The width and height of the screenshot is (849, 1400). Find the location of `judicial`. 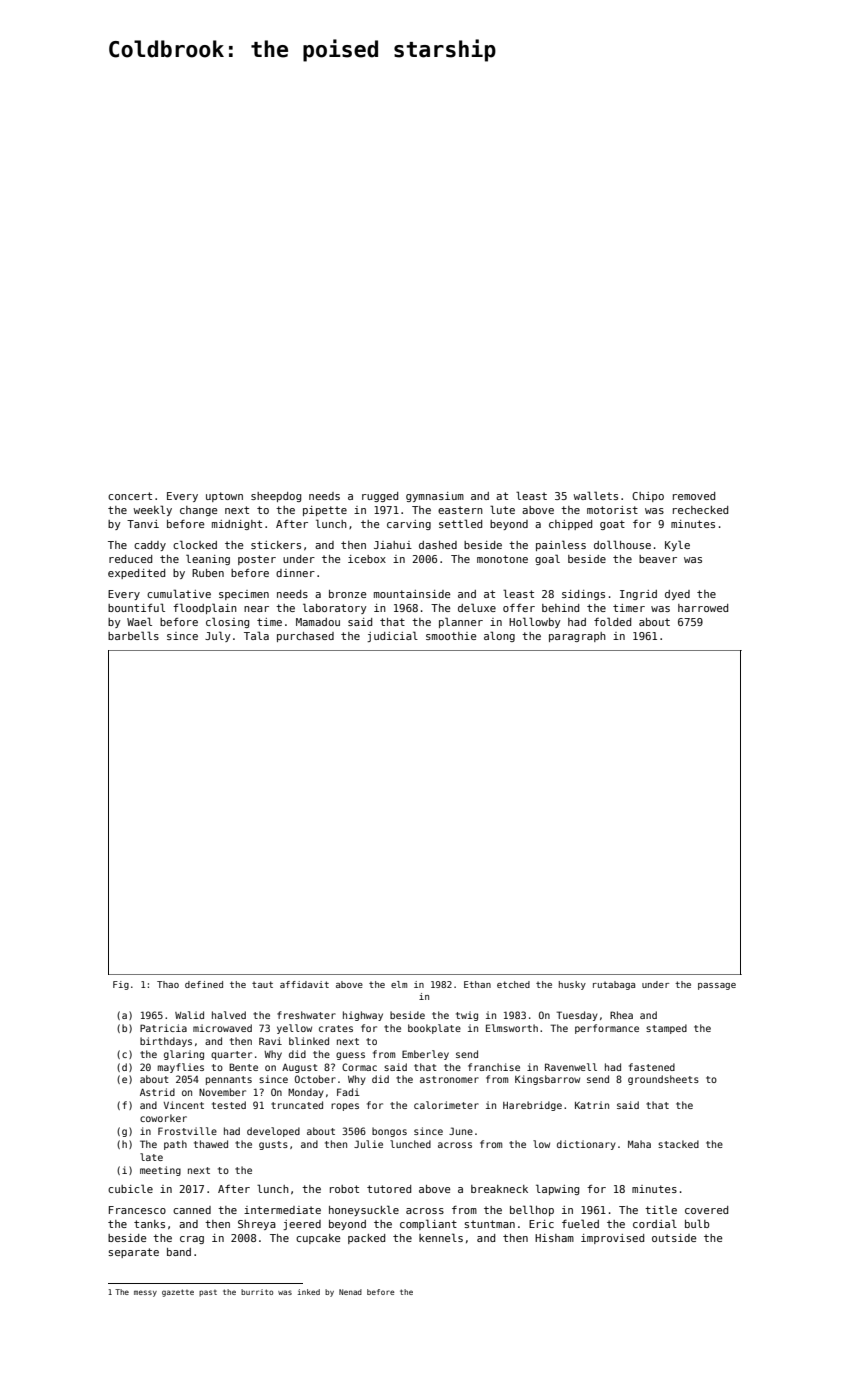

judicial is located at coordinates (392, 636).
